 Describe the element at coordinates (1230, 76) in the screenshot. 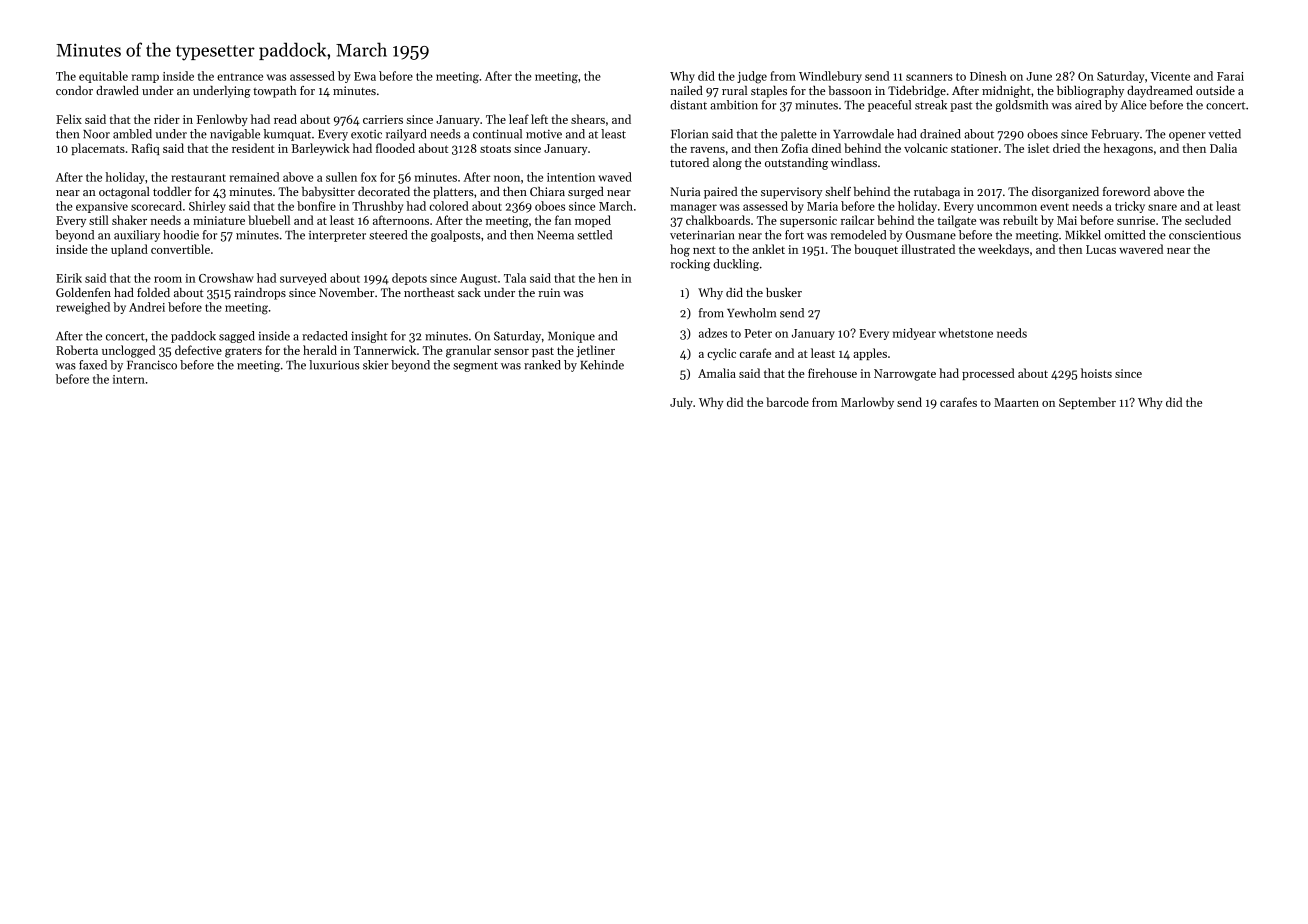

I see `Farai` at that location.
